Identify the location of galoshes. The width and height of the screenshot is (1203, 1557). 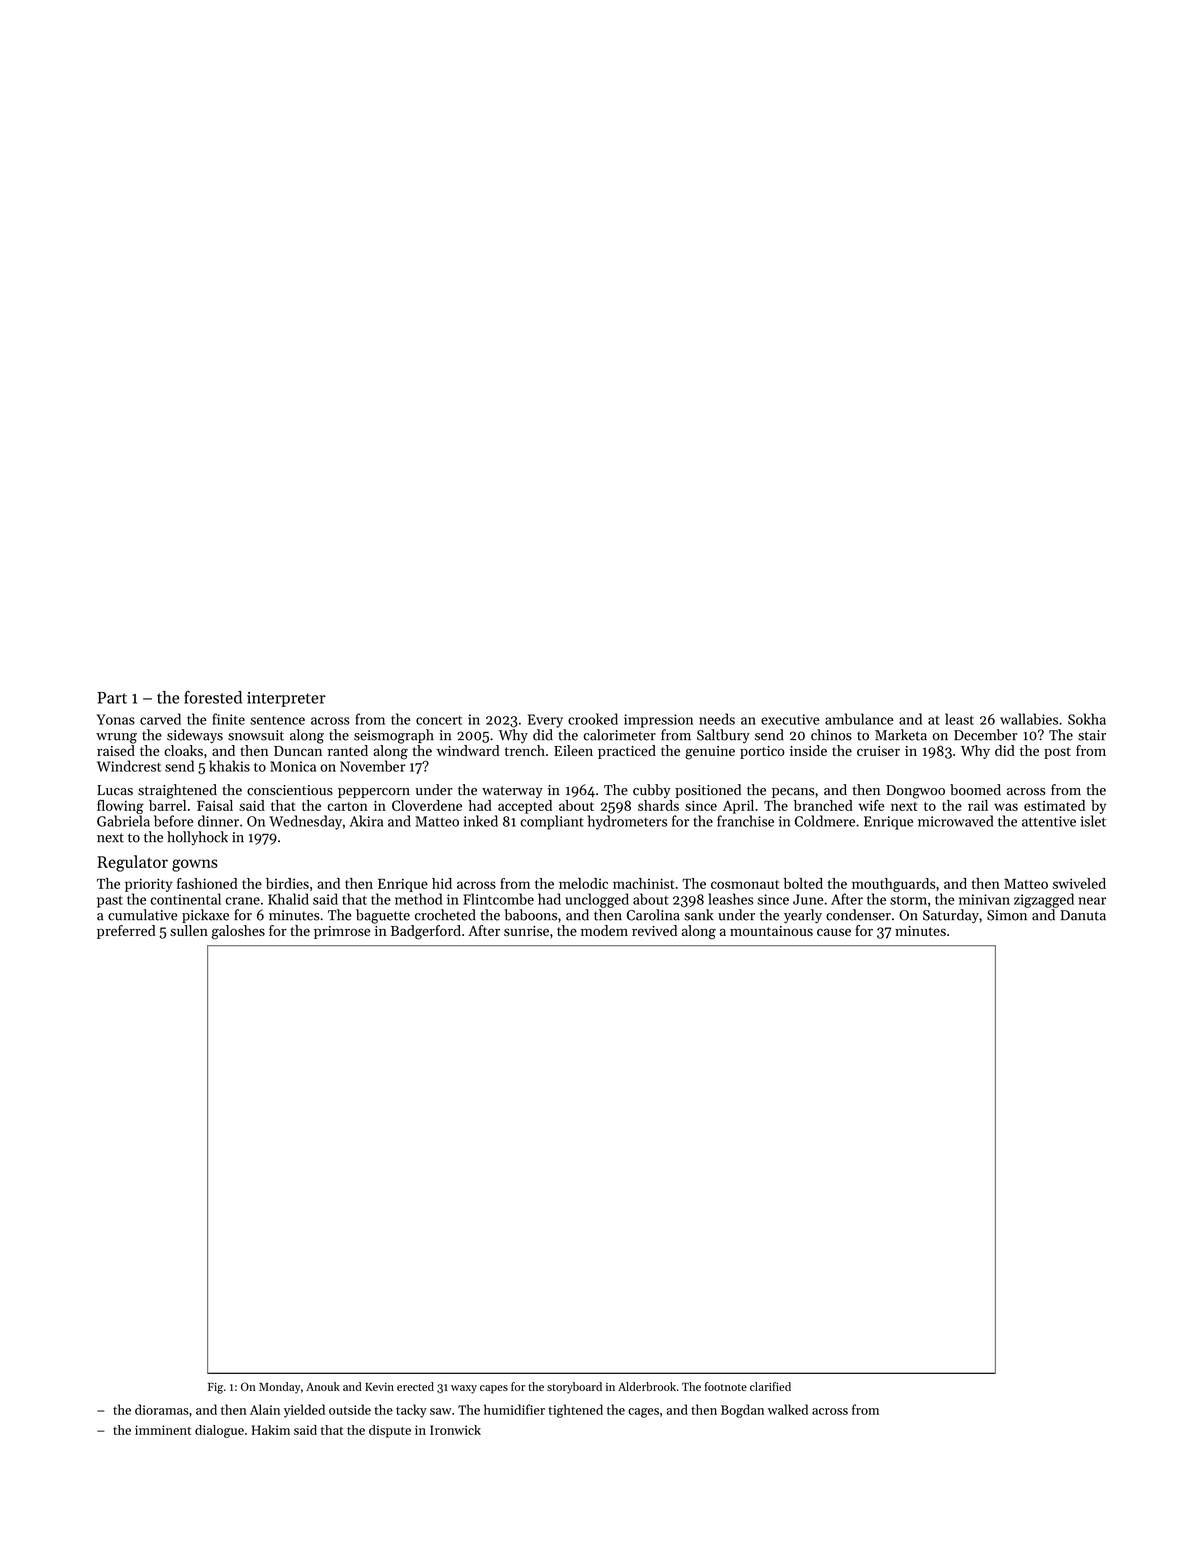
(238, 932).
